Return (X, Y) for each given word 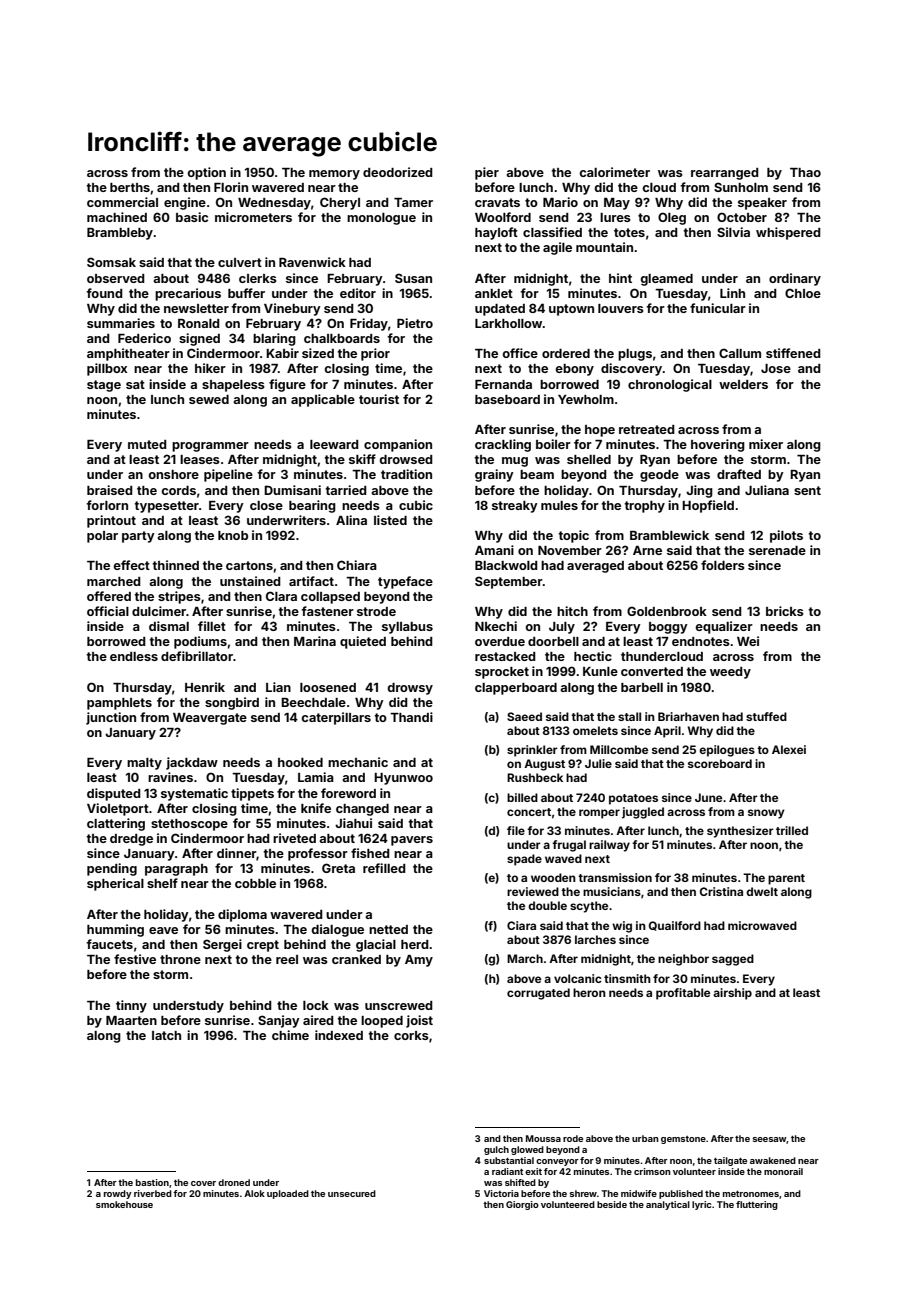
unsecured (352, 1193)
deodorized (398, 172)
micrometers (253, 217)
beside (612, 1204)
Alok (254, 1193)
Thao (805, 172)
